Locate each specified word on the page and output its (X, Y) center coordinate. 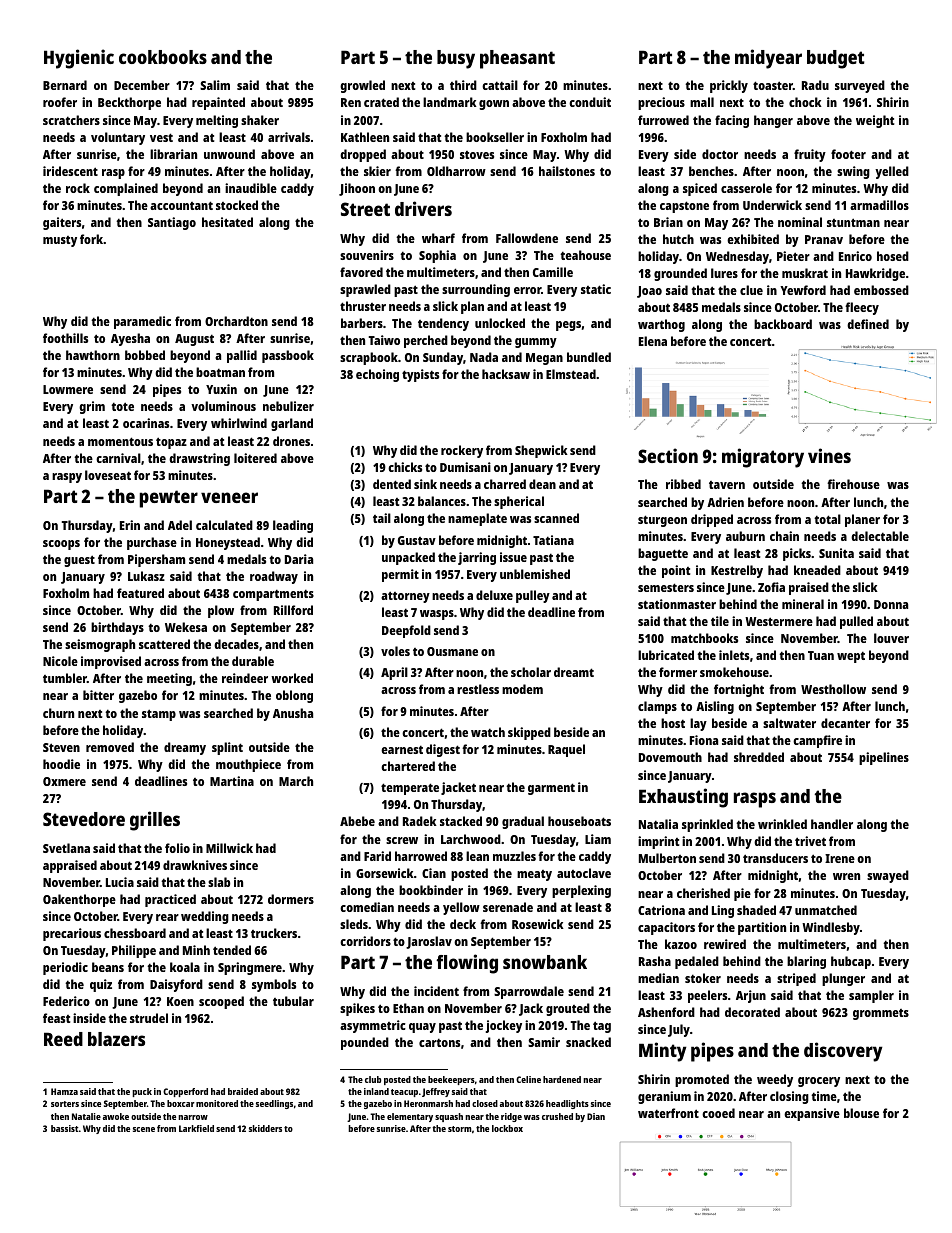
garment (551, 789)
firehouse (853, 484)
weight (875, 121)
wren (846, 876)
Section (668, 455)
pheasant (517, 59)
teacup (404, 1093)
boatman (220, 372)
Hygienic (79, 59)
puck (142, 1092)
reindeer (245, 678)
